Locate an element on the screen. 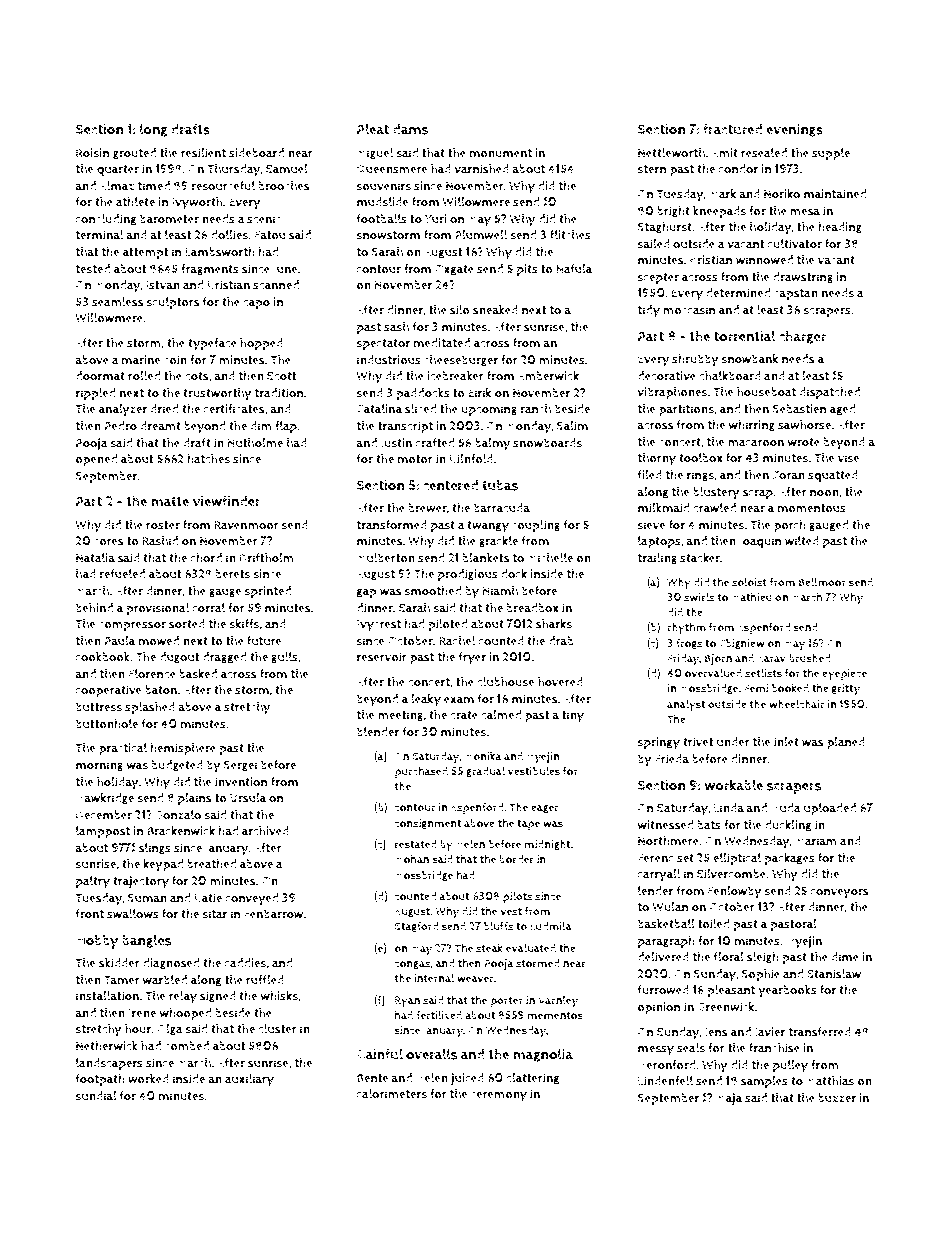  Pleat is located at coordinates (373, 129).
